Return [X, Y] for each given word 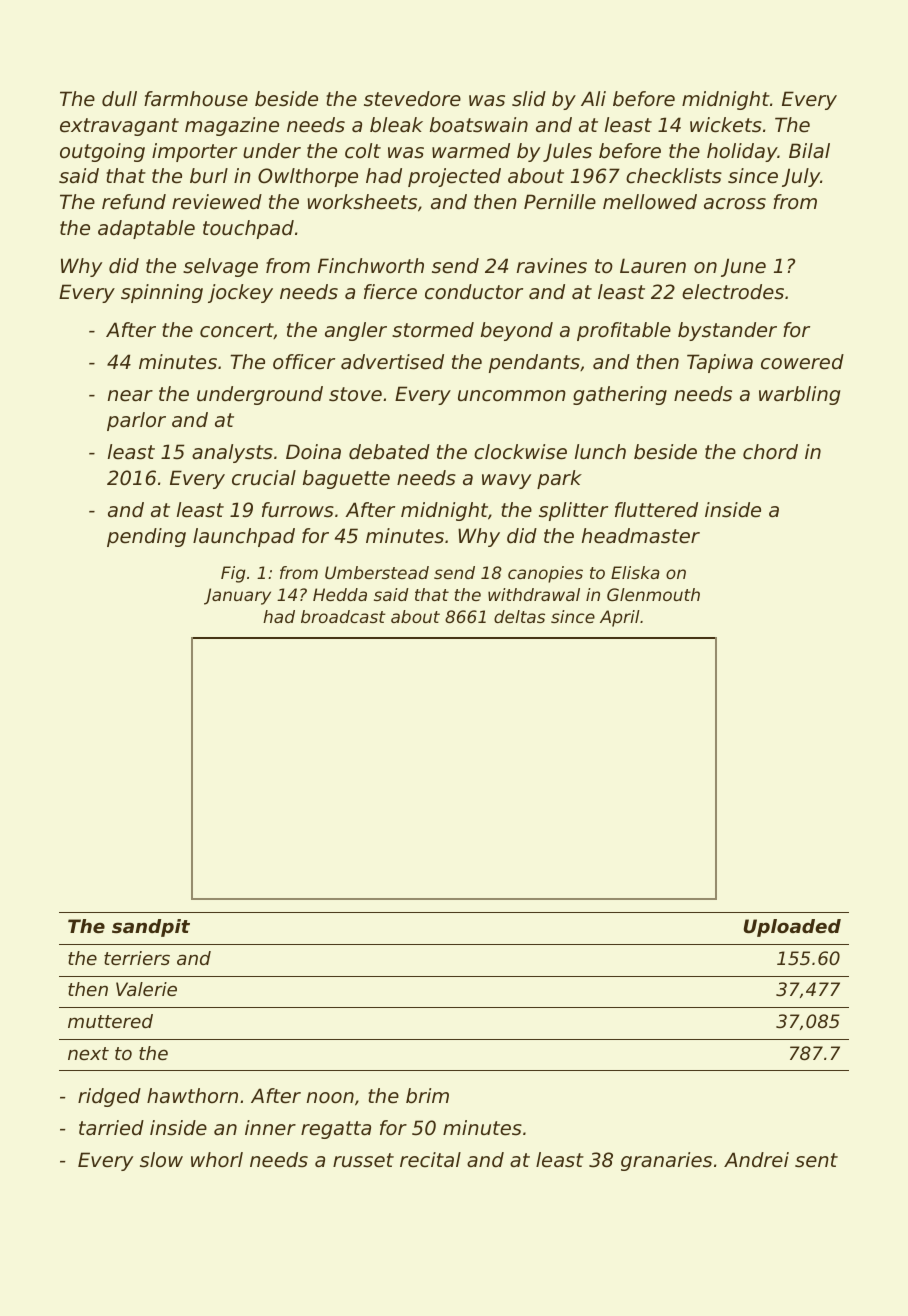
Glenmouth [653, 594]
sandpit [151, 928]
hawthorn [192, 1095]
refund [134, 202]
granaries [666, 1161]
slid [529, 99]
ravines [552, 266]
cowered [802, 362]
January [237, 596]
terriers [137, 958]
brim [427, 1096]
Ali [593, 98]
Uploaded [792, 928]
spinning [162, 293]
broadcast [343, 616]
